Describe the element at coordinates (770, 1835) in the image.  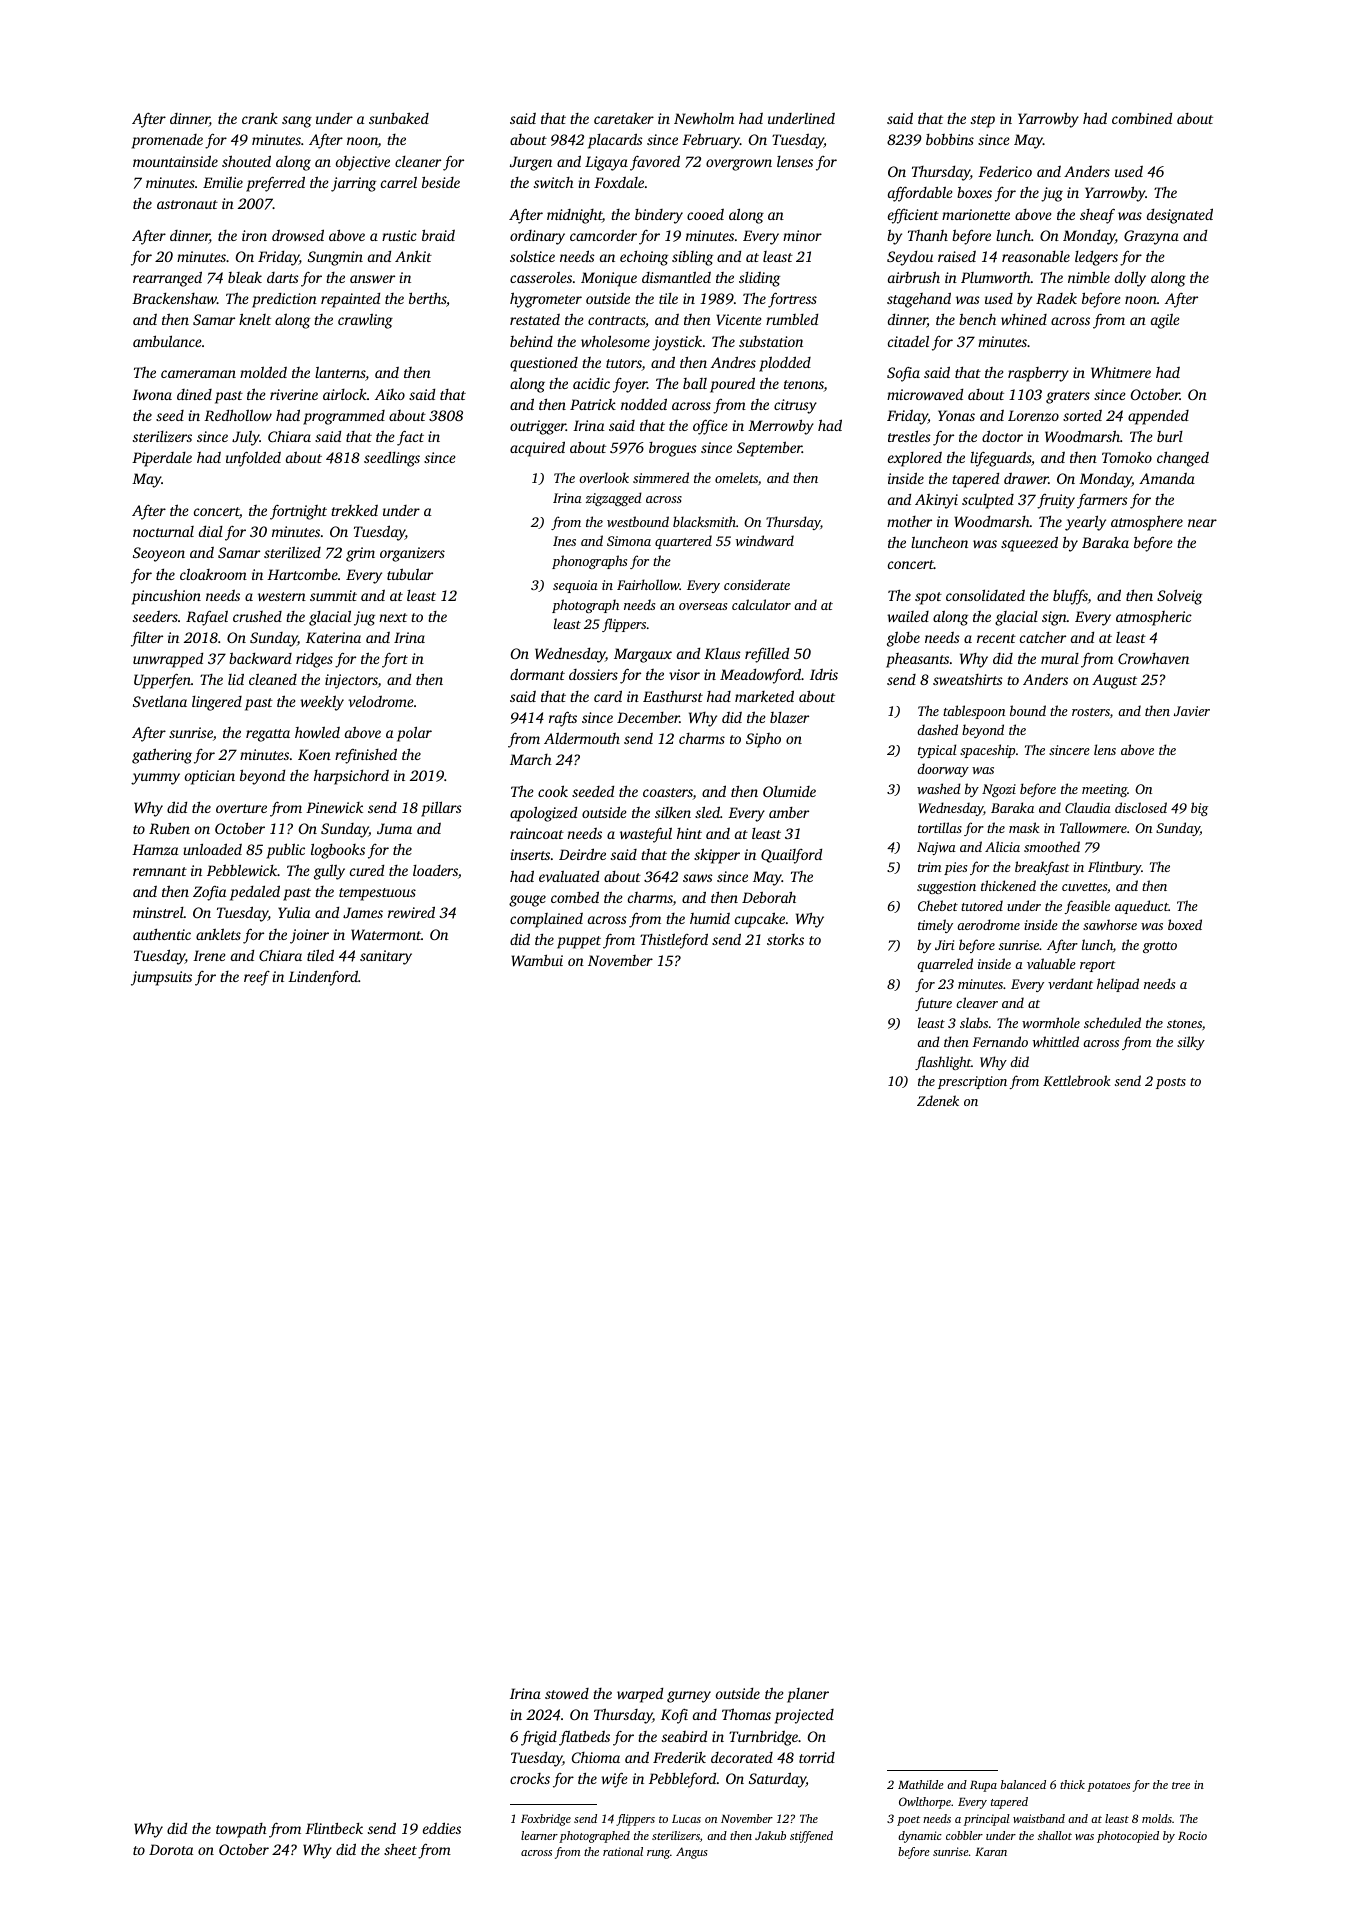
I see `Jakub` at that location.
